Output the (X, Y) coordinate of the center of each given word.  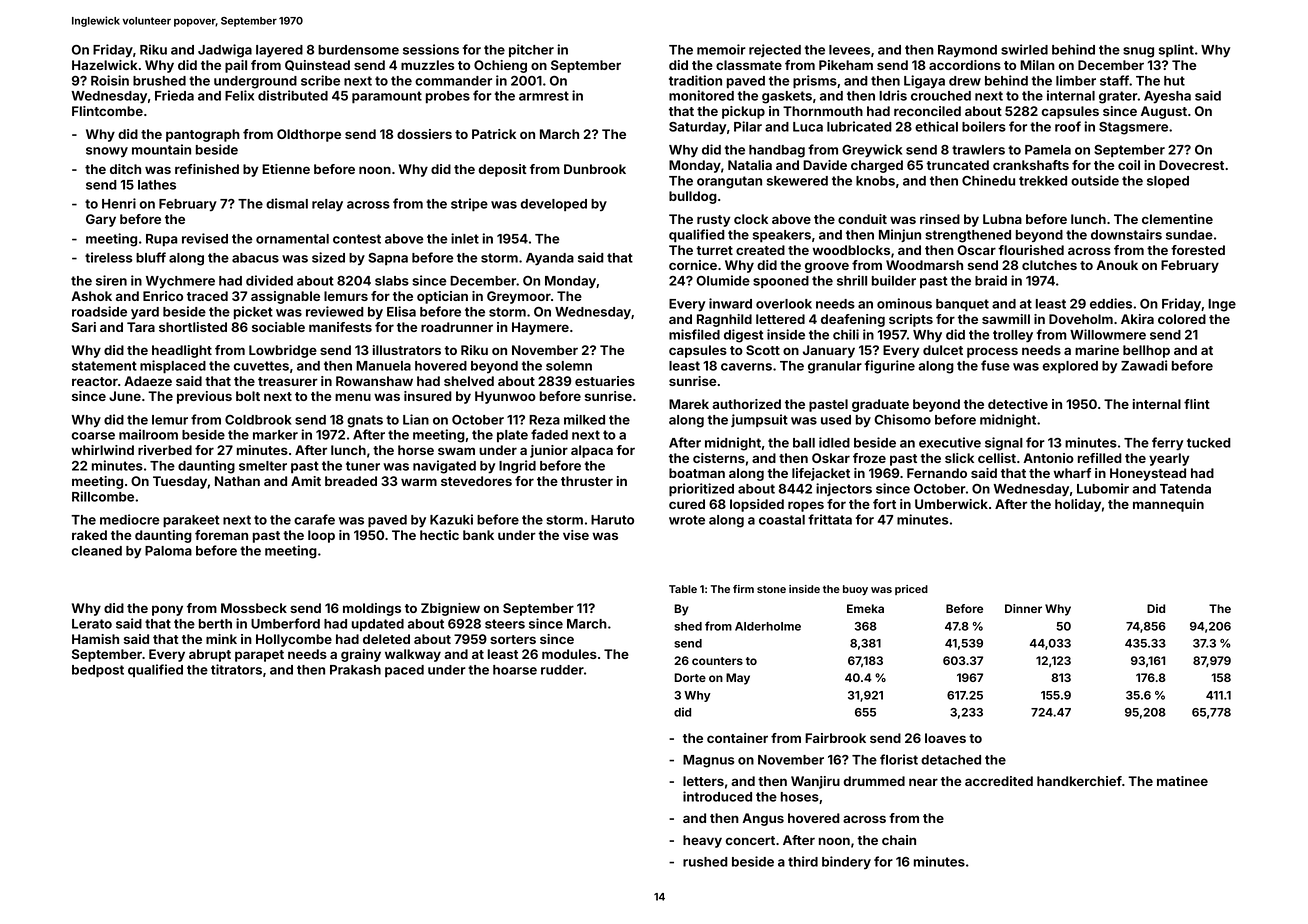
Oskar (831, 458)
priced (911, 590)
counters (717, 661)
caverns (746, 367)
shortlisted (193, 327)
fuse (995, 365)
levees (849, 50)
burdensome (358, 50)
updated (378, 625)
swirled (1024, 49)
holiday (1078, 505)
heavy (702, 841)
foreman (221, 535)
